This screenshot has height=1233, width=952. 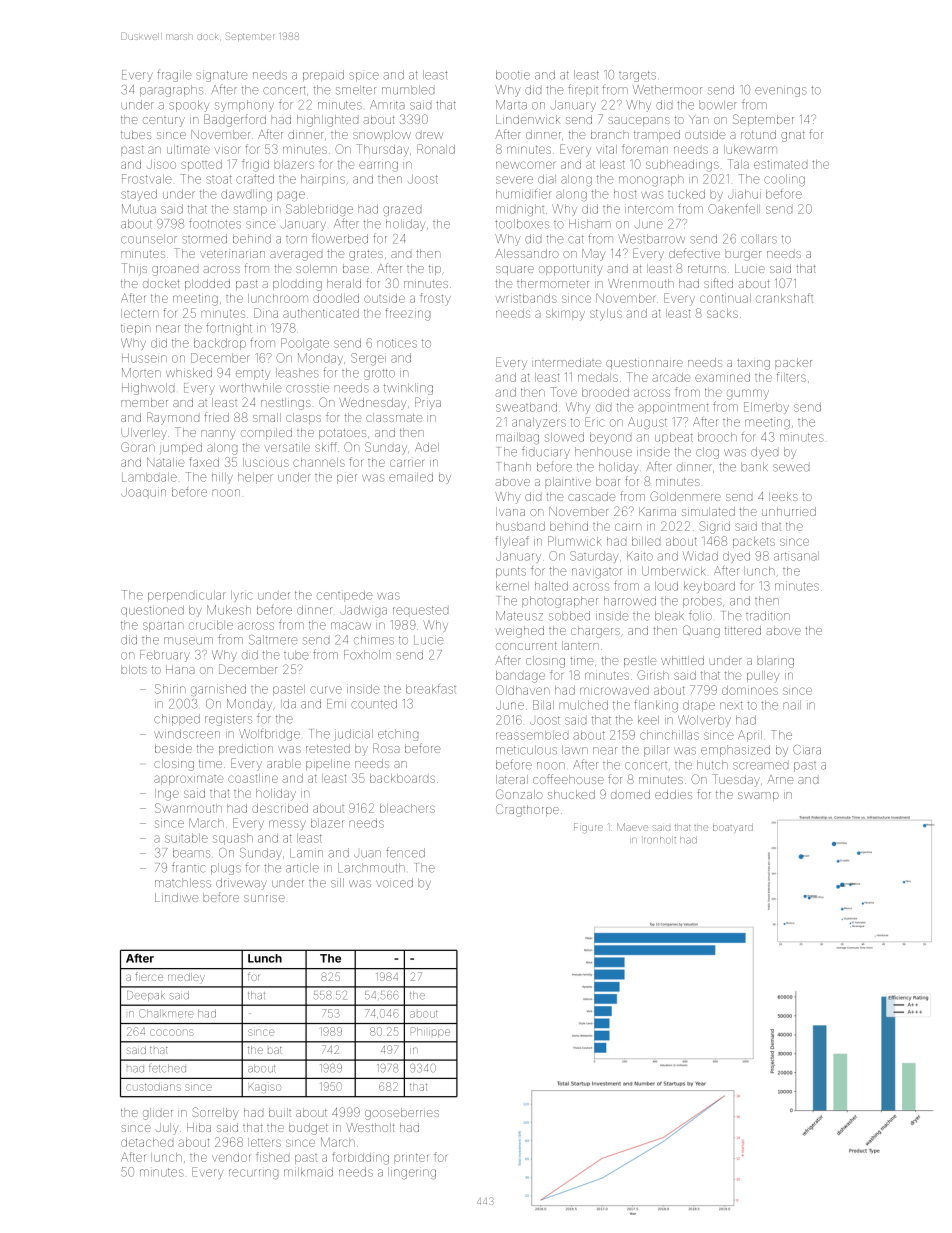 What do you see at coordinates (411, 1158) in the screenshot?
I see `printer` at bounding box center [411, 1158].
